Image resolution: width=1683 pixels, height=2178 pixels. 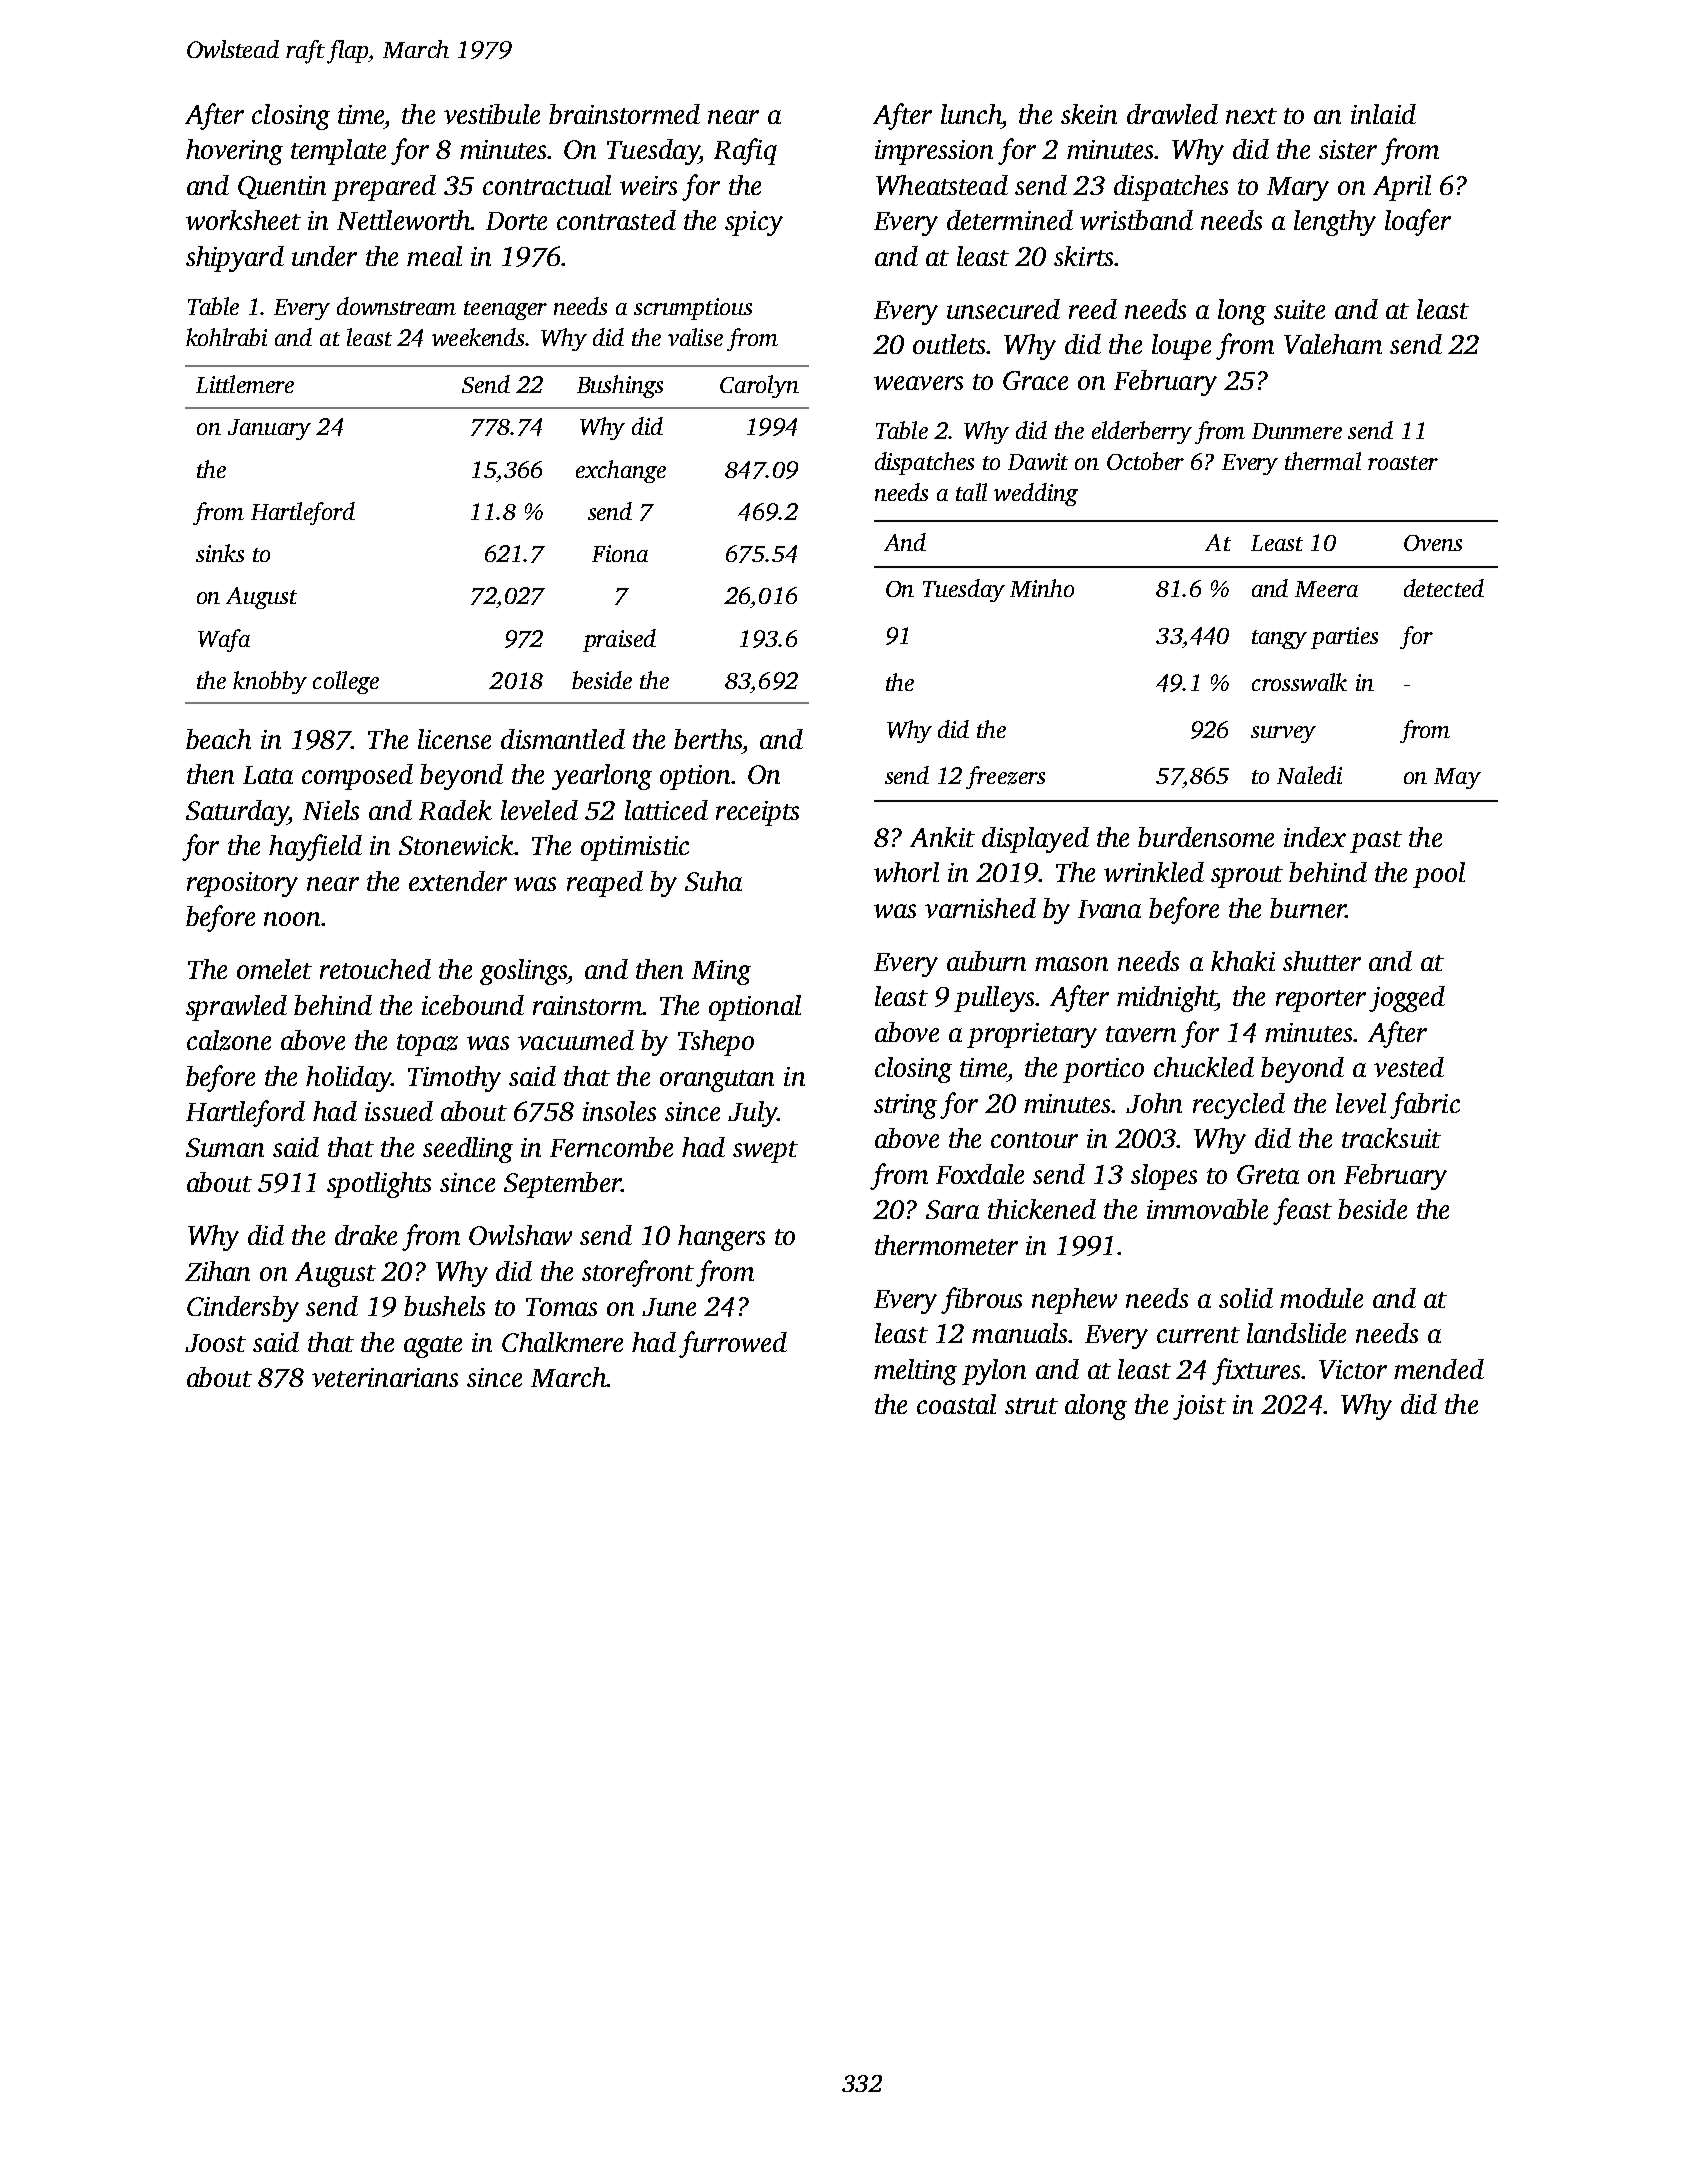 What do you see at coordinates (620, 386) in the document?
I see `Bushings` at bounding box center [620, 386].
